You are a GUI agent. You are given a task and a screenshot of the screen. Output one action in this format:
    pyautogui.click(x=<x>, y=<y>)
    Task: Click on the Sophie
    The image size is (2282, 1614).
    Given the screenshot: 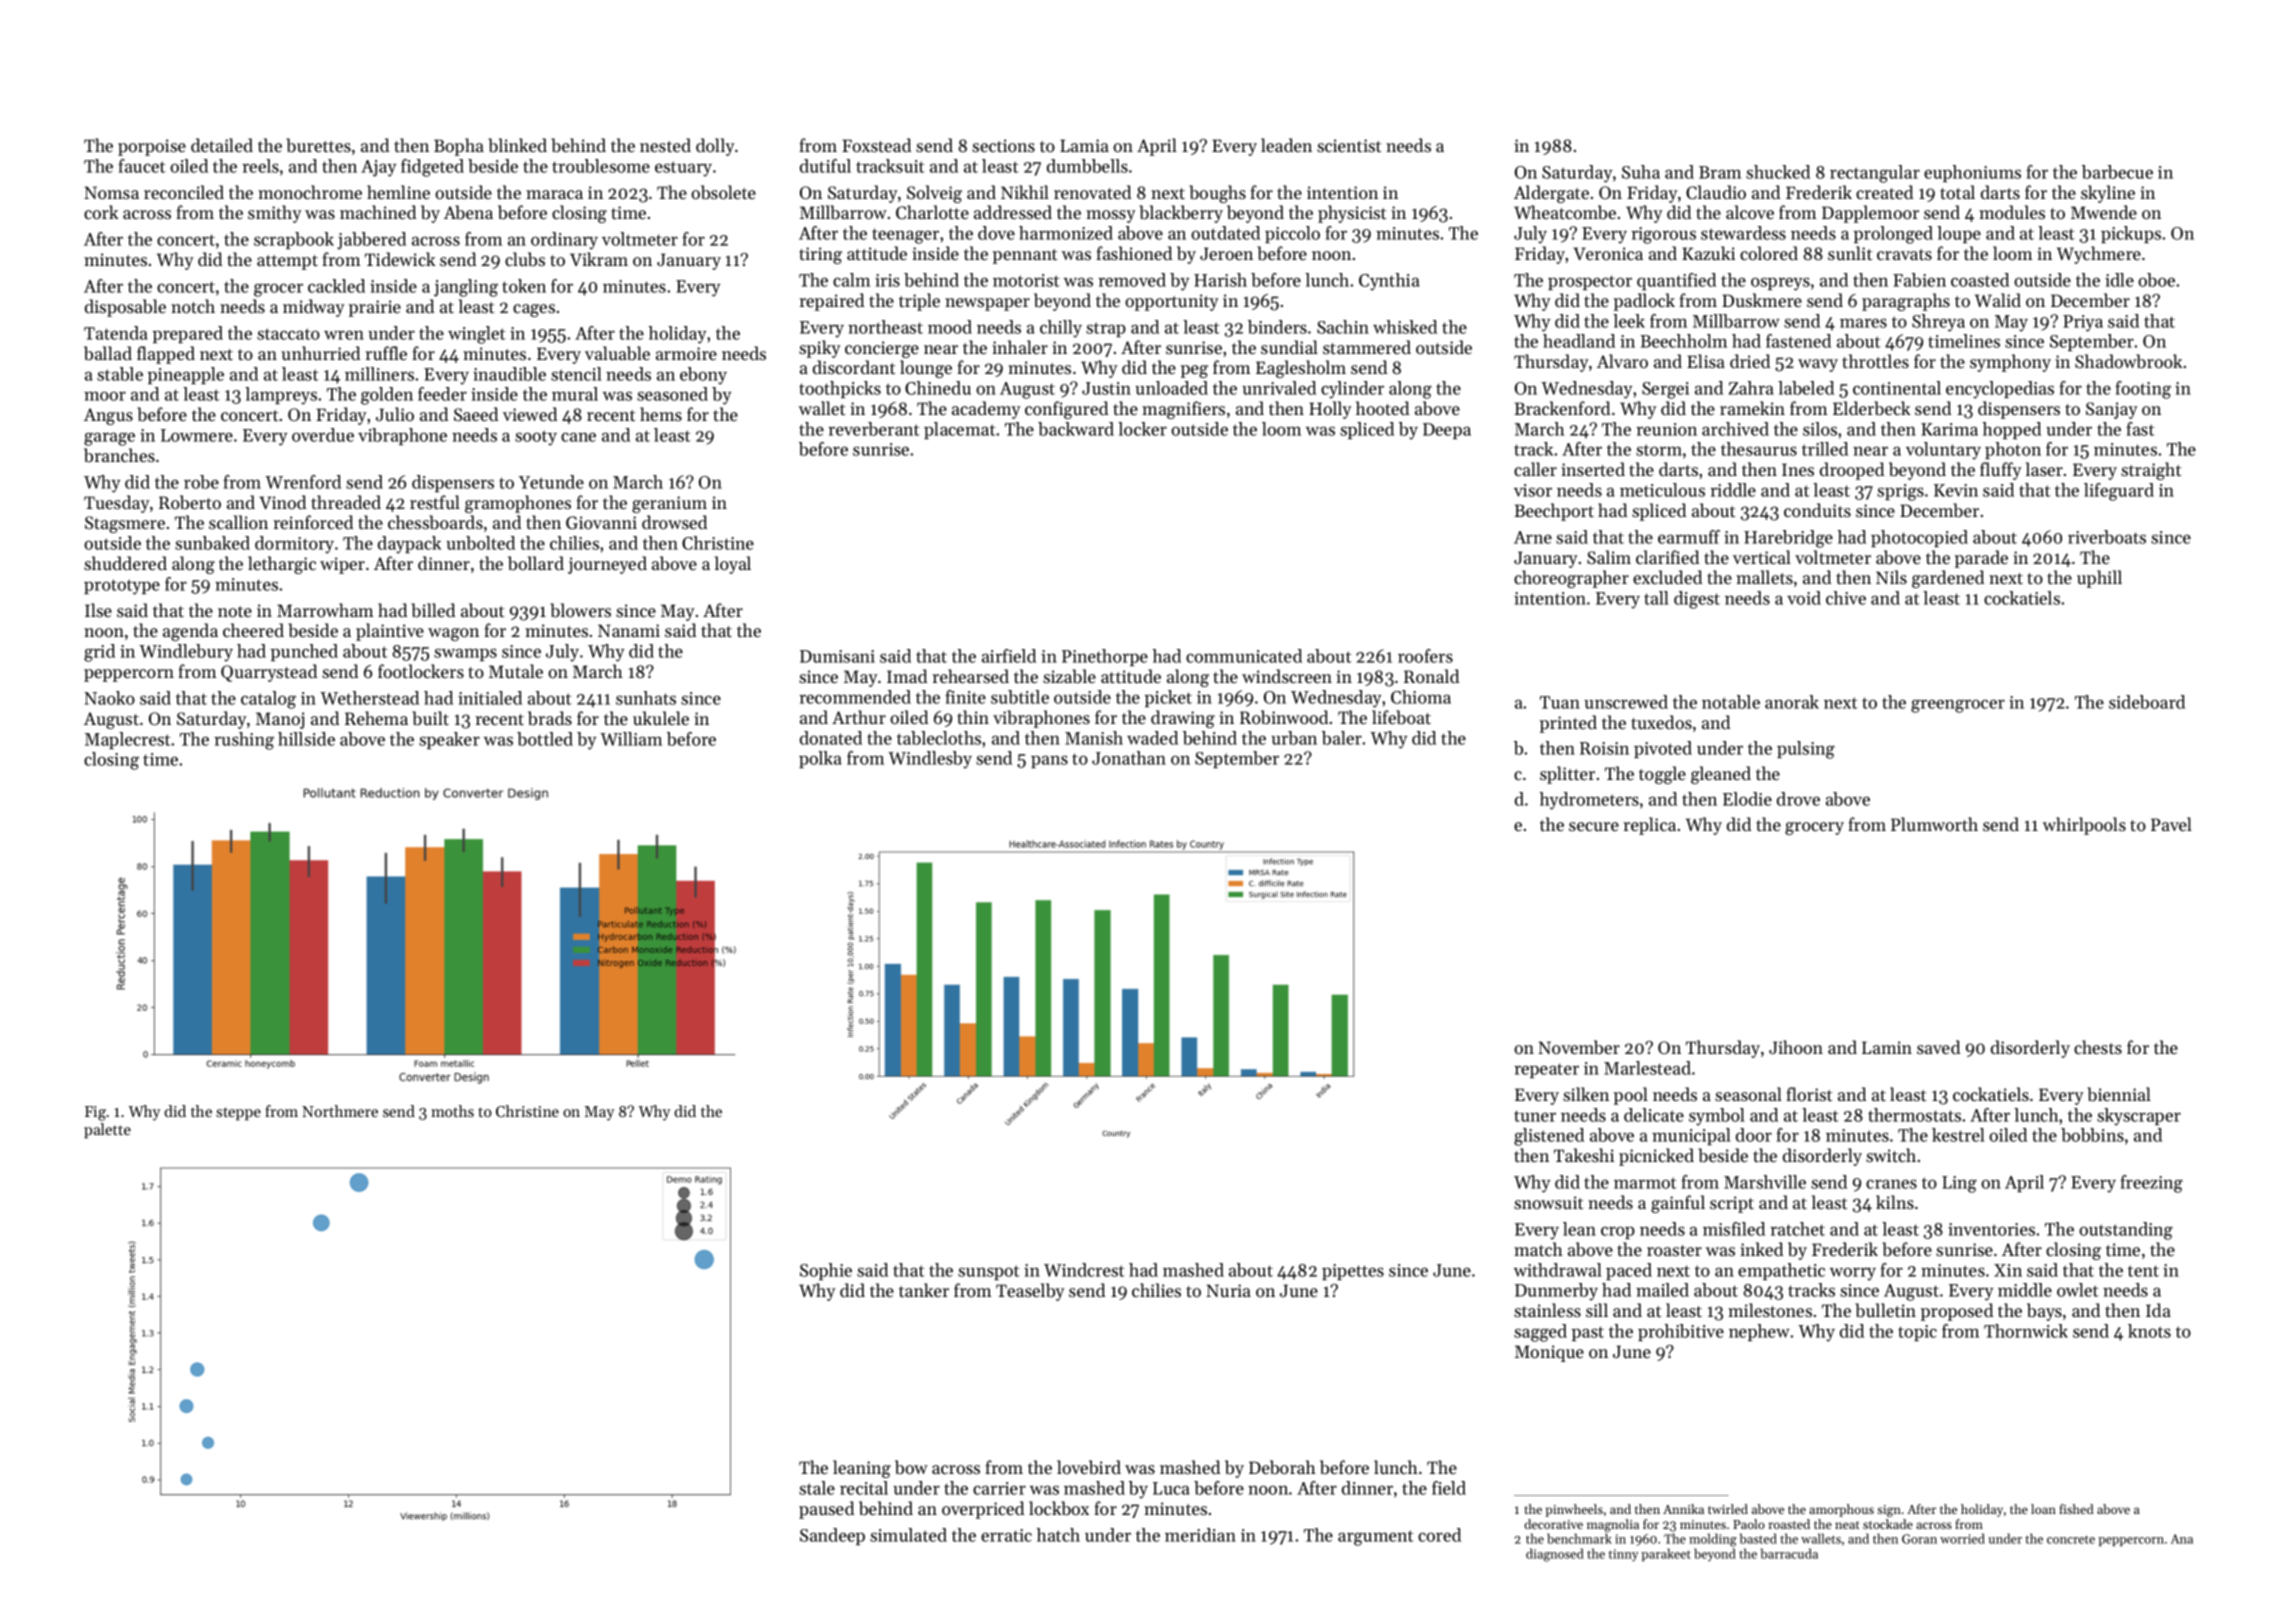 What is the action you would take?
    pyautogui.click(x=826, y=1271)
